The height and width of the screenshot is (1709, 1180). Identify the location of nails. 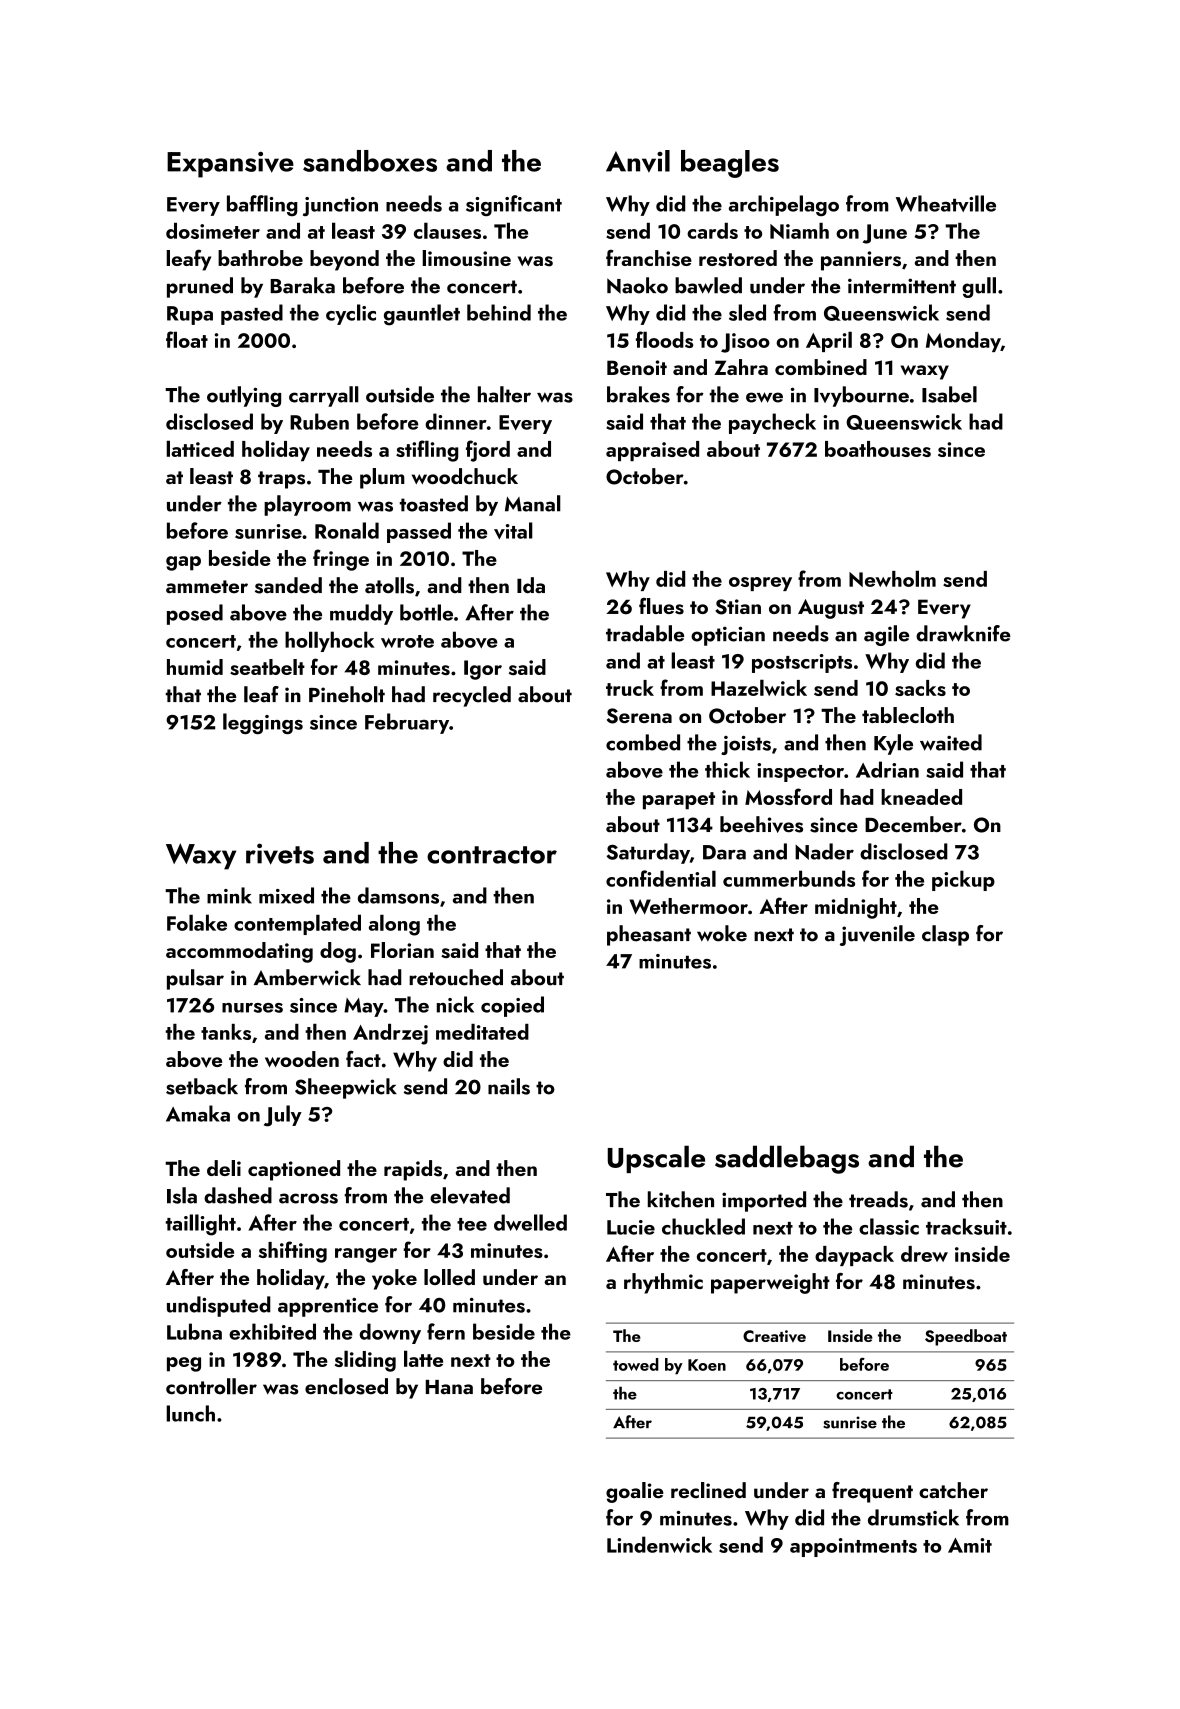
(509, 1086).
